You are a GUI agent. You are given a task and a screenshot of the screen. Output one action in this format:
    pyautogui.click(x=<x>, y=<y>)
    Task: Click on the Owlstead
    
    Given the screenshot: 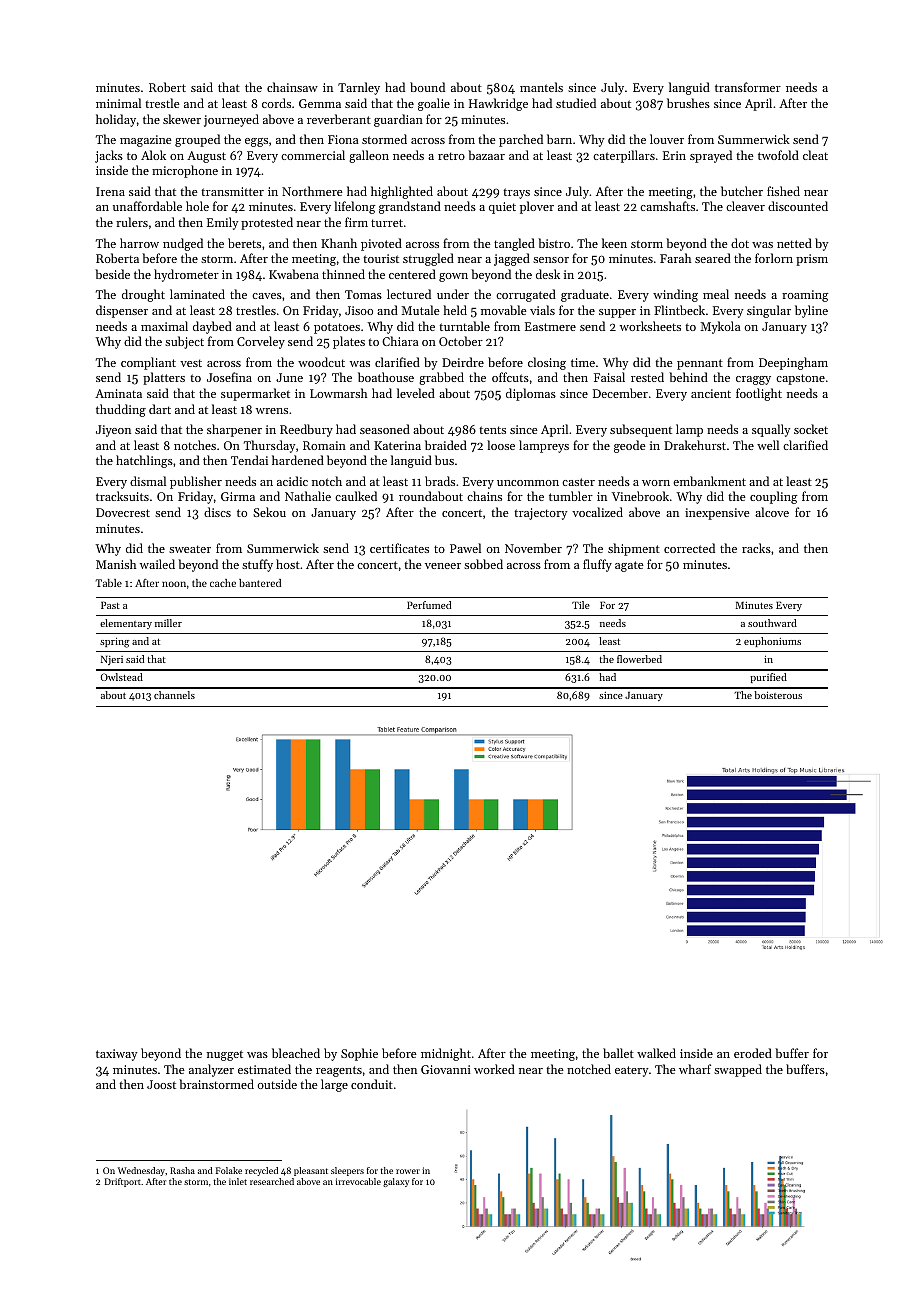 What is the action you would take?
    pyautogui.click(x=121, y=677)
